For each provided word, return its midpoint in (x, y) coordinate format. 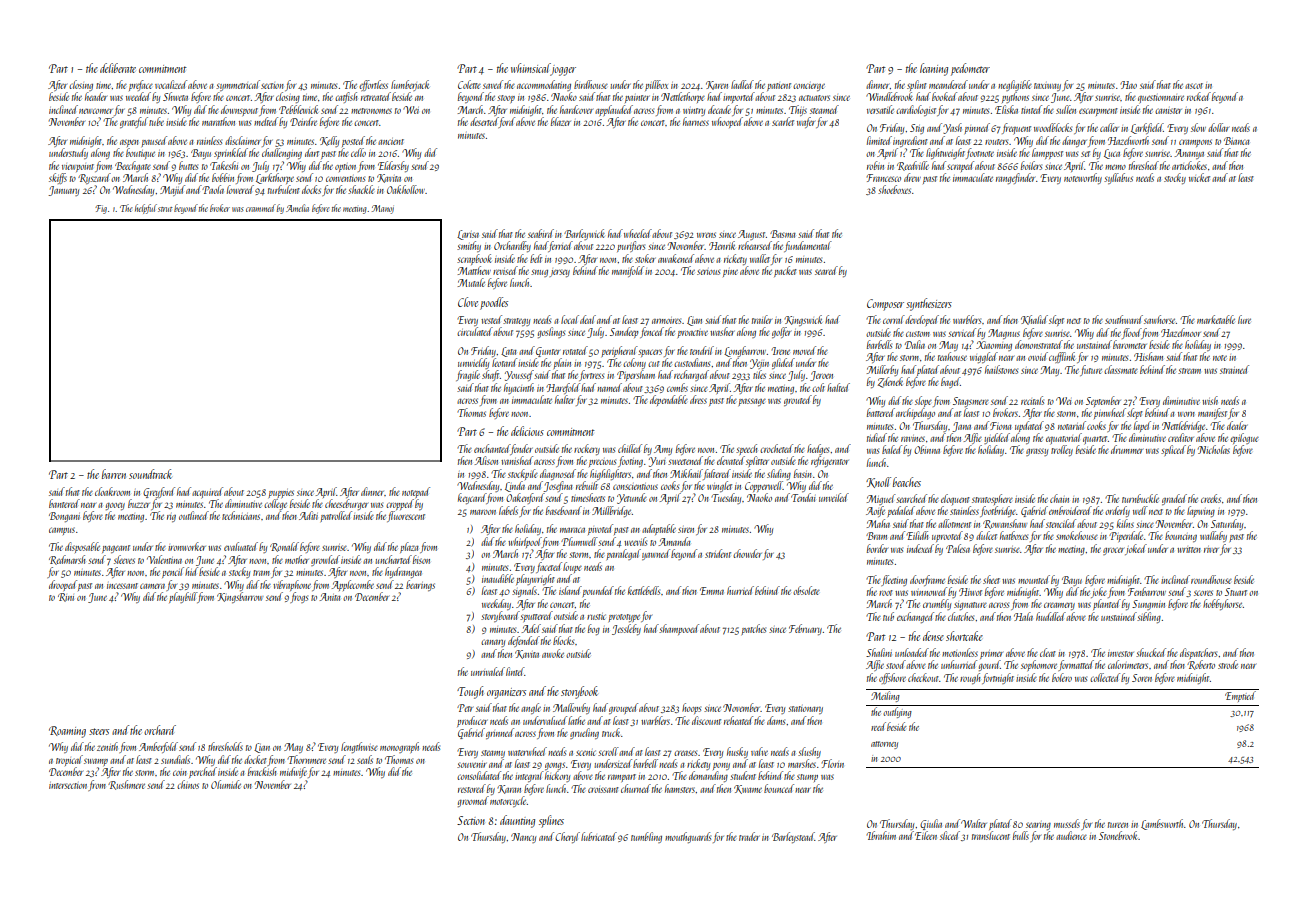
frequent (1016, 129)
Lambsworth (1162, 824)
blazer (561, 121)
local (570, 319)
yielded (997, 438)
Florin (833, 763)
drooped (63, 585)
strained (1234, 369)
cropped (400, 504)
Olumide (226, 784)
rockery (587, 449)
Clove (468, 302)
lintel (515, 671)
